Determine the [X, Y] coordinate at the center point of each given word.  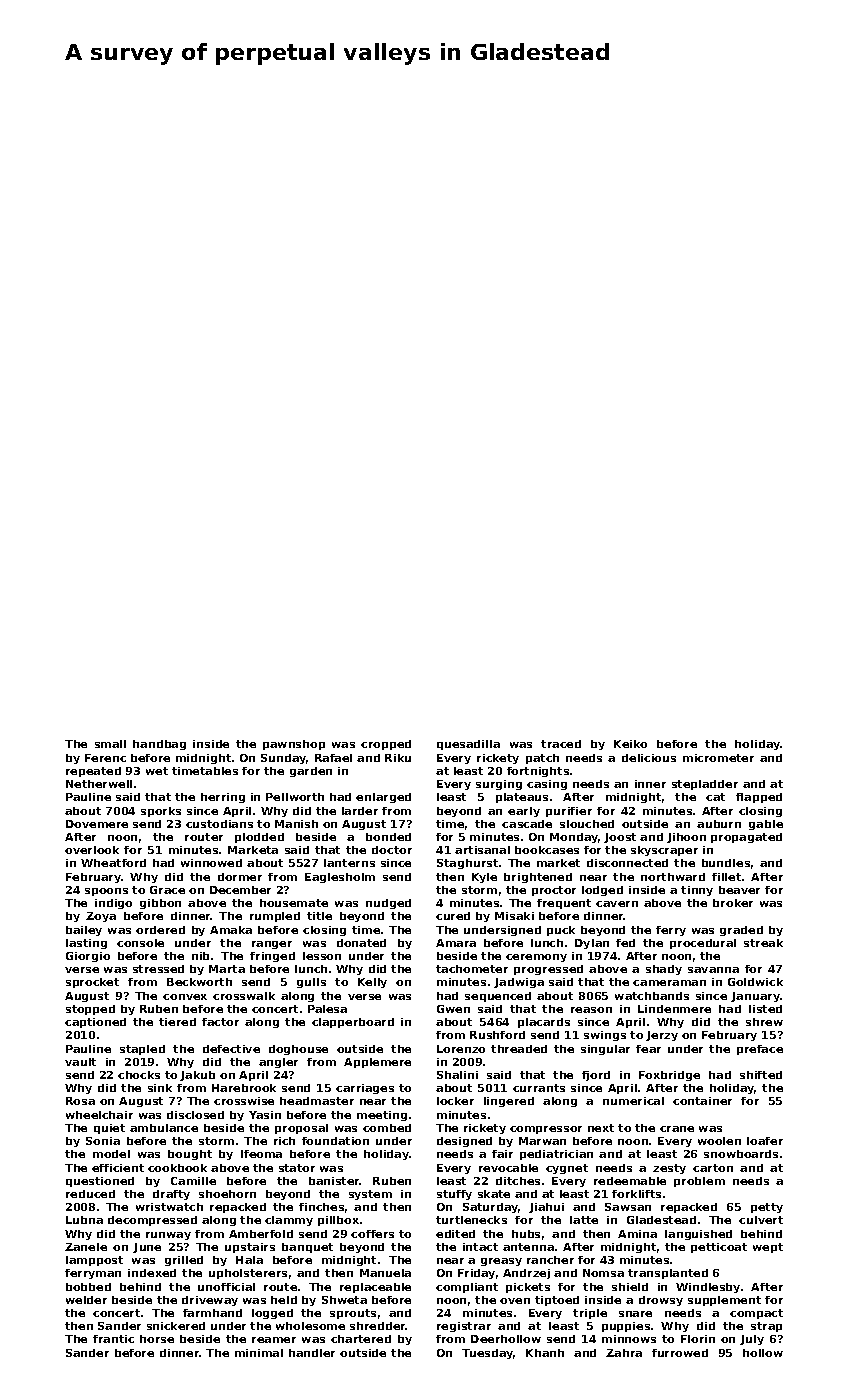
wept [768, 1248]
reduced [90, 1194]
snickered [176, 1326]
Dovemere [97, 824]
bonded [388, 837]
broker [733, 903]
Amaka [231, 930]
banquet [307, 1248]
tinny [697, 891]
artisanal [482, 850]
